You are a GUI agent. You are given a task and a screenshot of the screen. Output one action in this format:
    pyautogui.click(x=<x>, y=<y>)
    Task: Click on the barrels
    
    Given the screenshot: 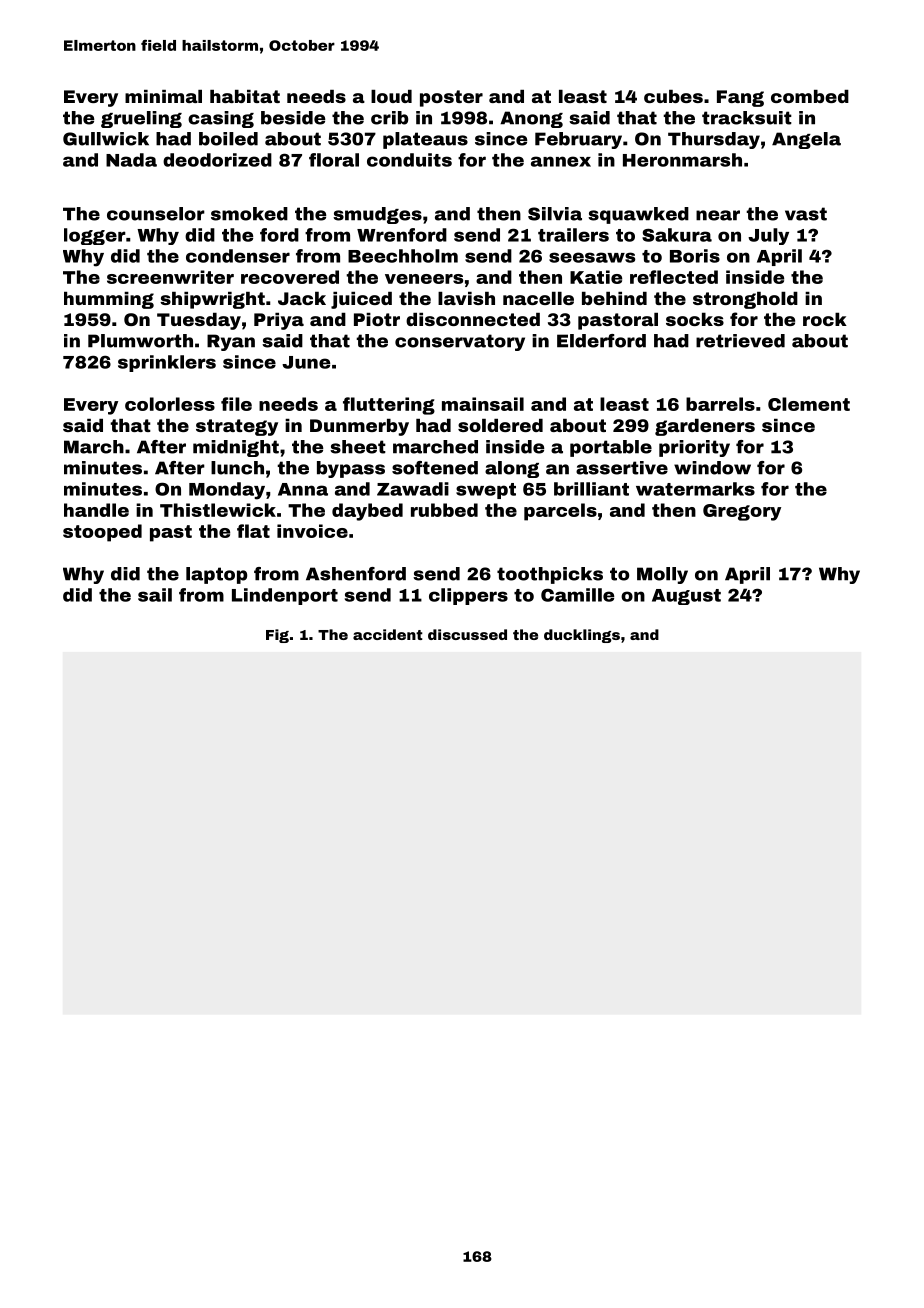 What is the action you would take?
    pyautogui.click(x=720, y=404)
